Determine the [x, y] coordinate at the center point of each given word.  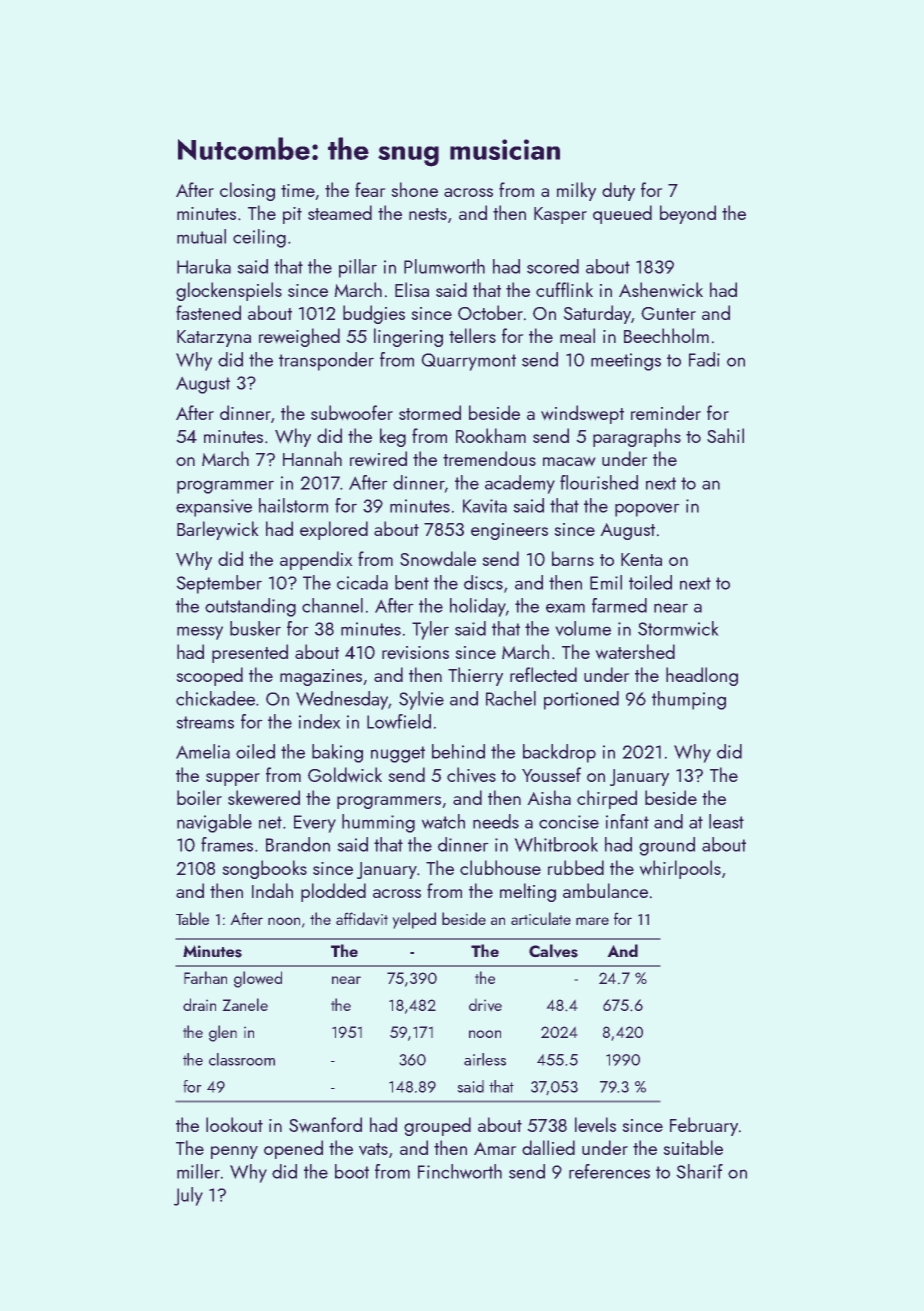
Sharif [699, 1171]
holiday [478, 607]
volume [583, 628]
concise [569, 822]
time [298, 190]
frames [227, 844]
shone [414, 189]
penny [234, 1152]
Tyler [430, 630]
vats [373, 1149]
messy [200, 633]
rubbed [576, 867]
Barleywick [218, 530]
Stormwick [678, 628]
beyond [688, 214]
